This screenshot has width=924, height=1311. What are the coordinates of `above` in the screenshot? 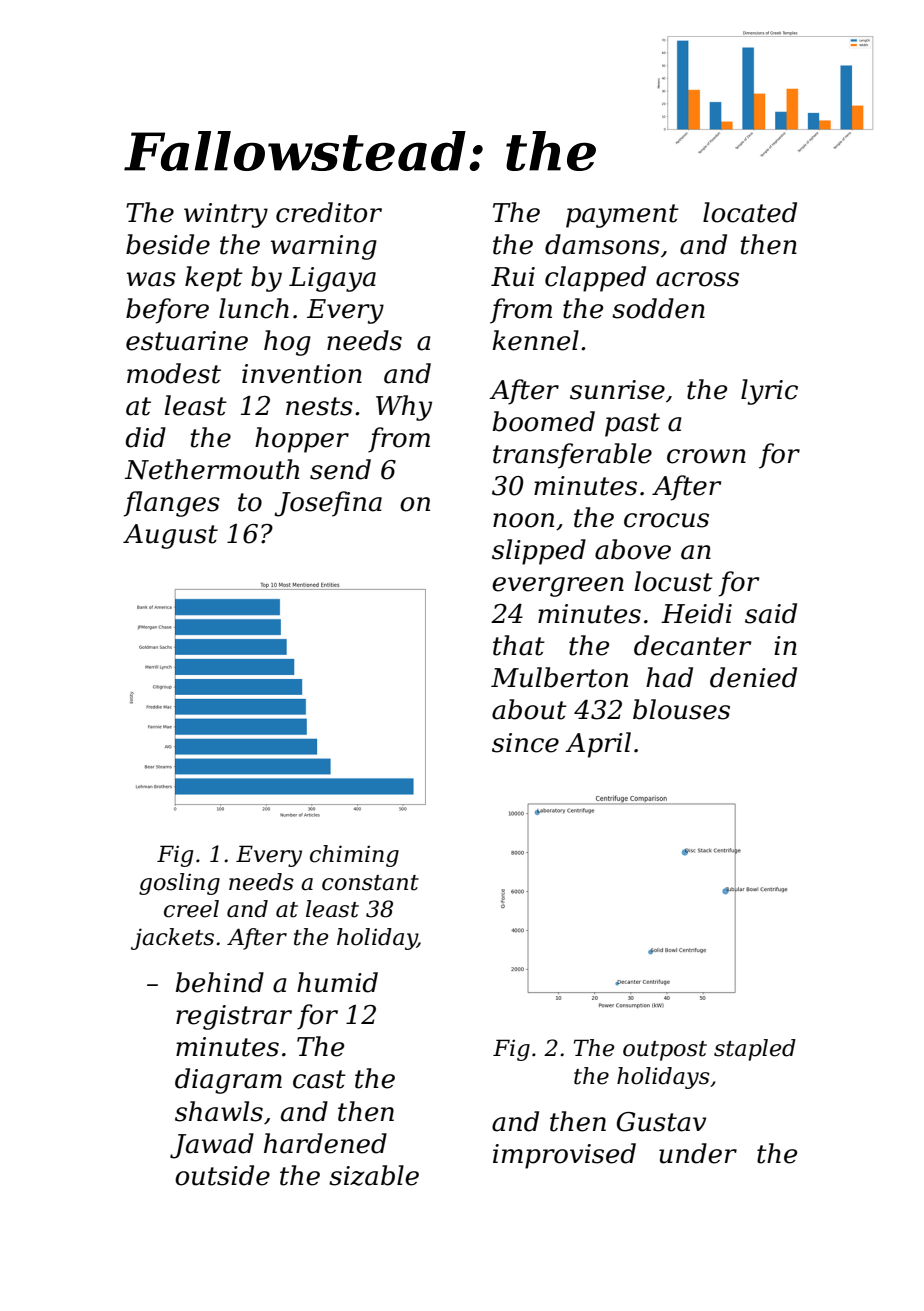 It's located at (633, 549).
